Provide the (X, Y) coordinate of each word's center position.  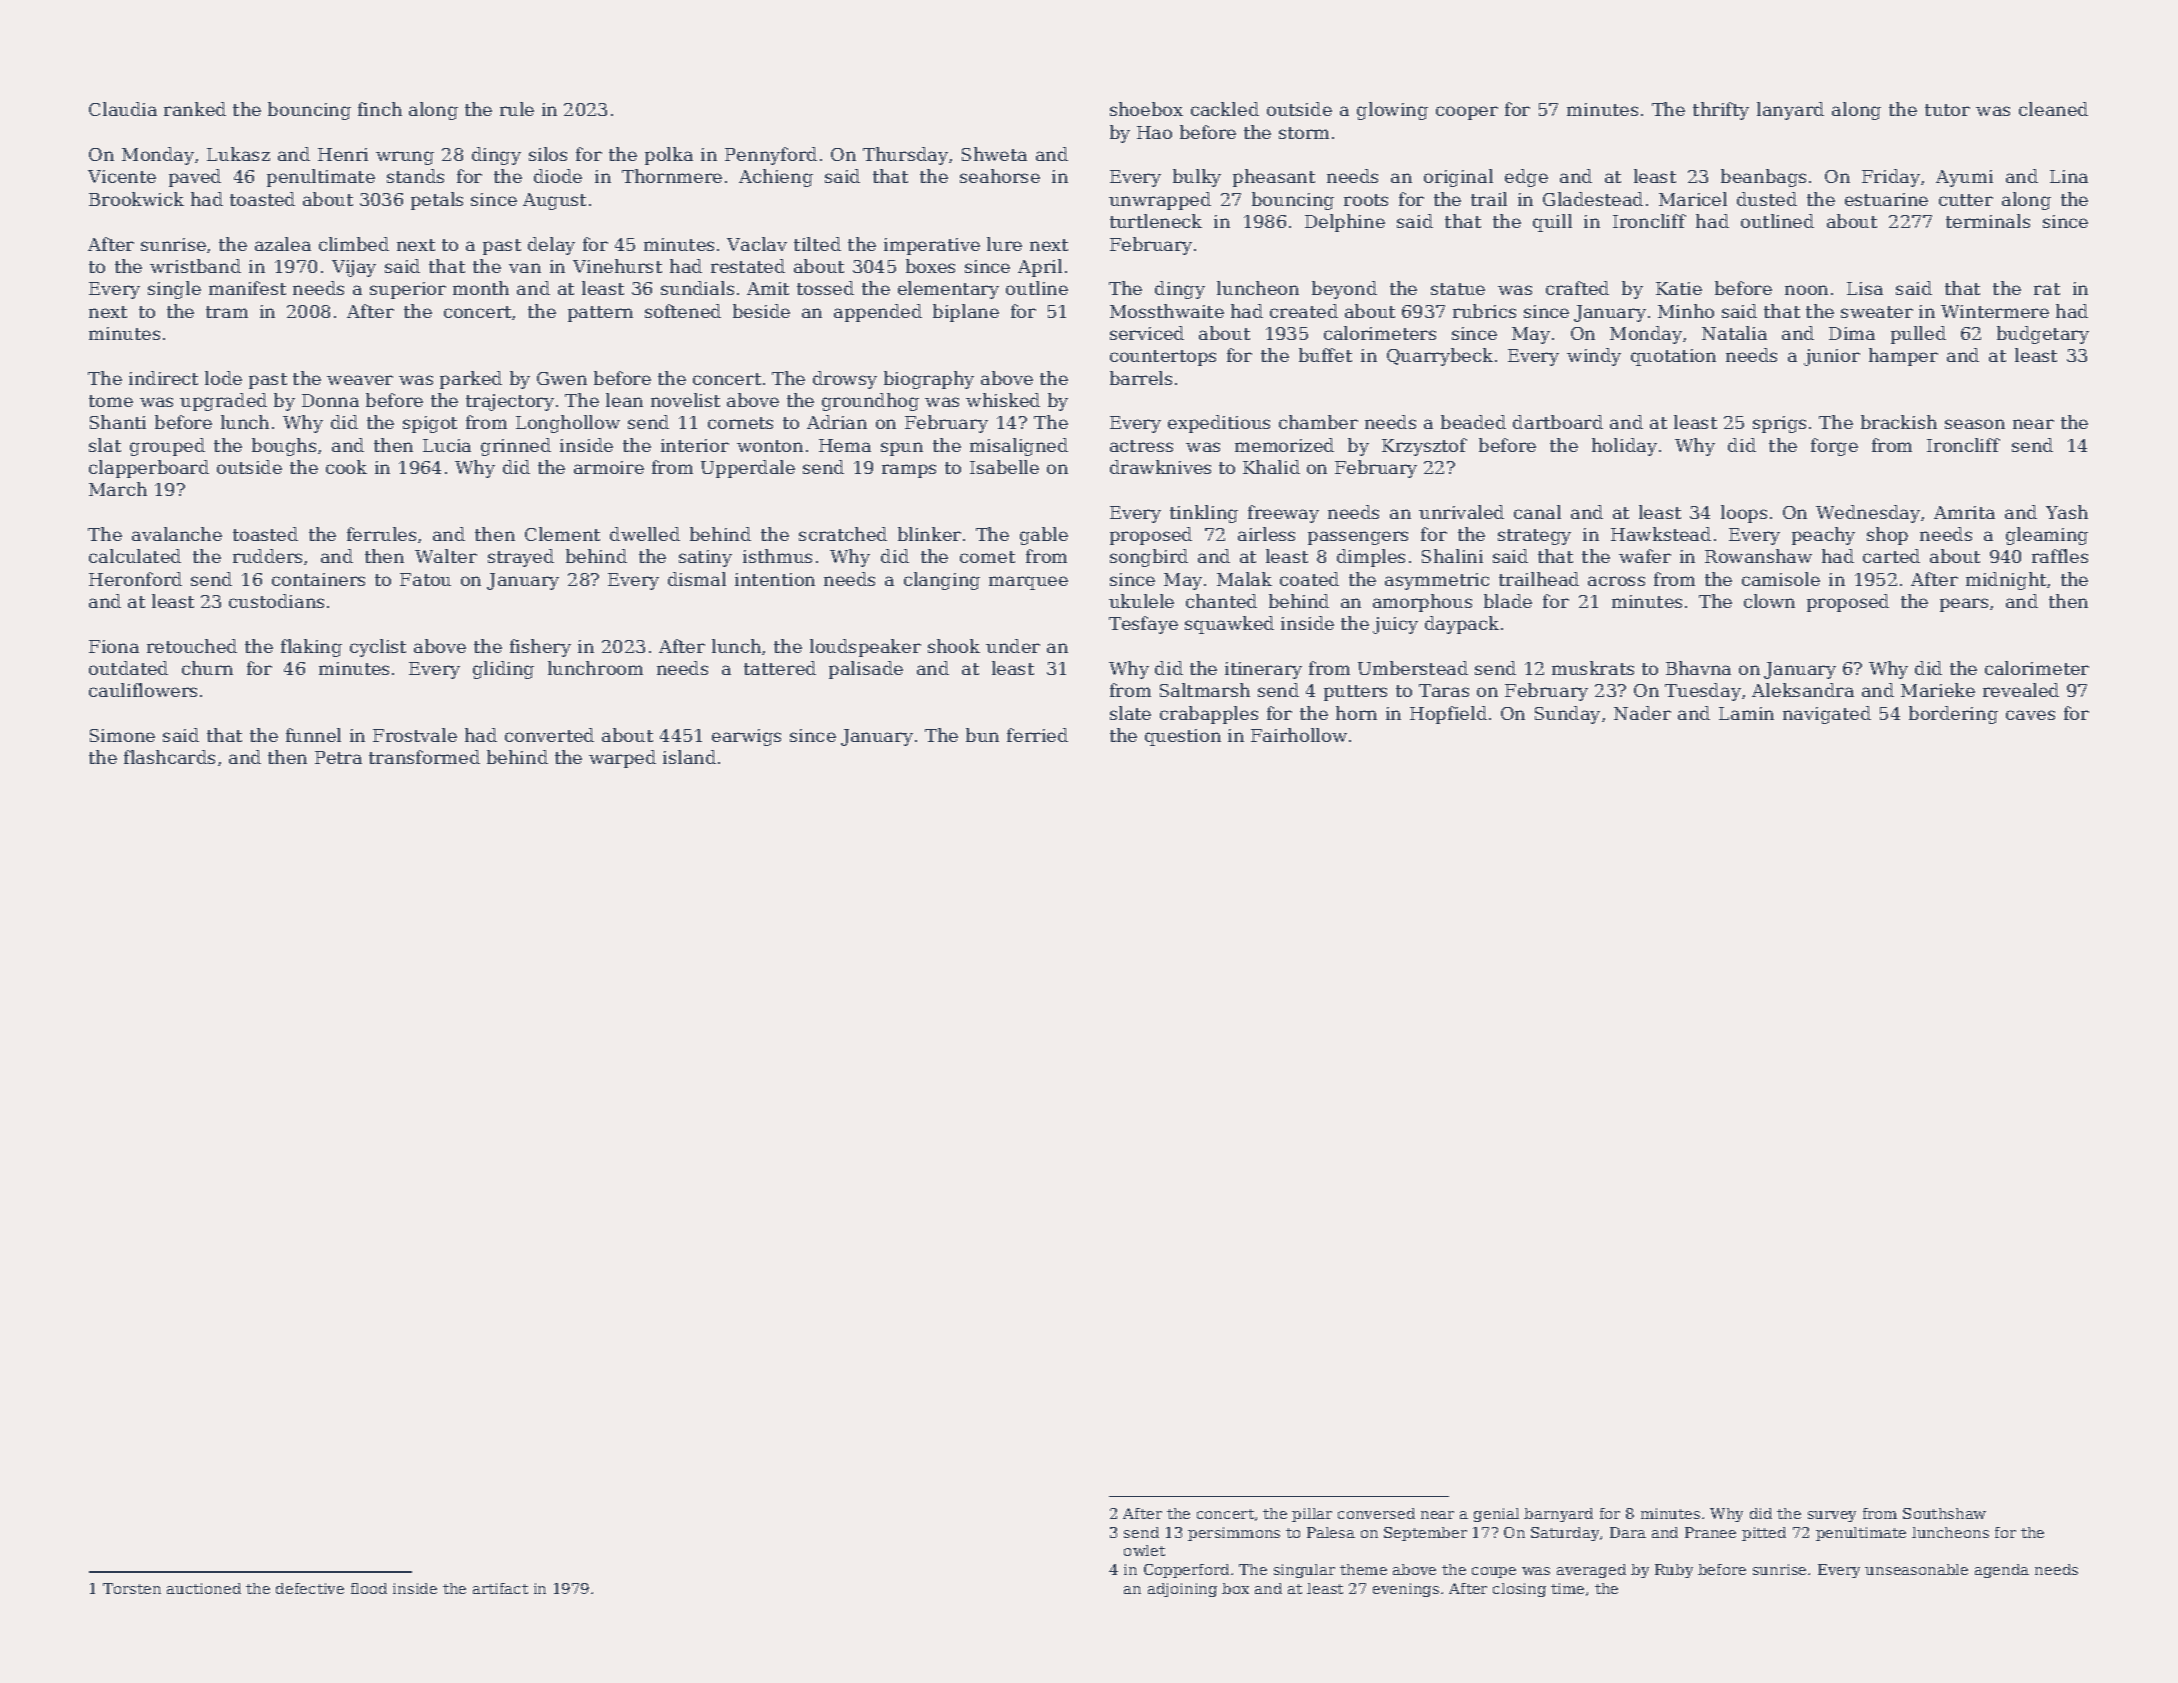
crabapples (1209, 715)
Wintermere (1995, 311)
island (689, 757)
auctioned (204, 1588)
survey (1832, 1516)
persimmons (1234, 1534)
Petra (338, 757)
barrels (1141, 378)
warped (622, 759)
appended (878, 313)
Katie (1679, 288)
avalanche (177, 534)
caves (2030, 715)
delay (551, 246)
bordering (1953, 715)
